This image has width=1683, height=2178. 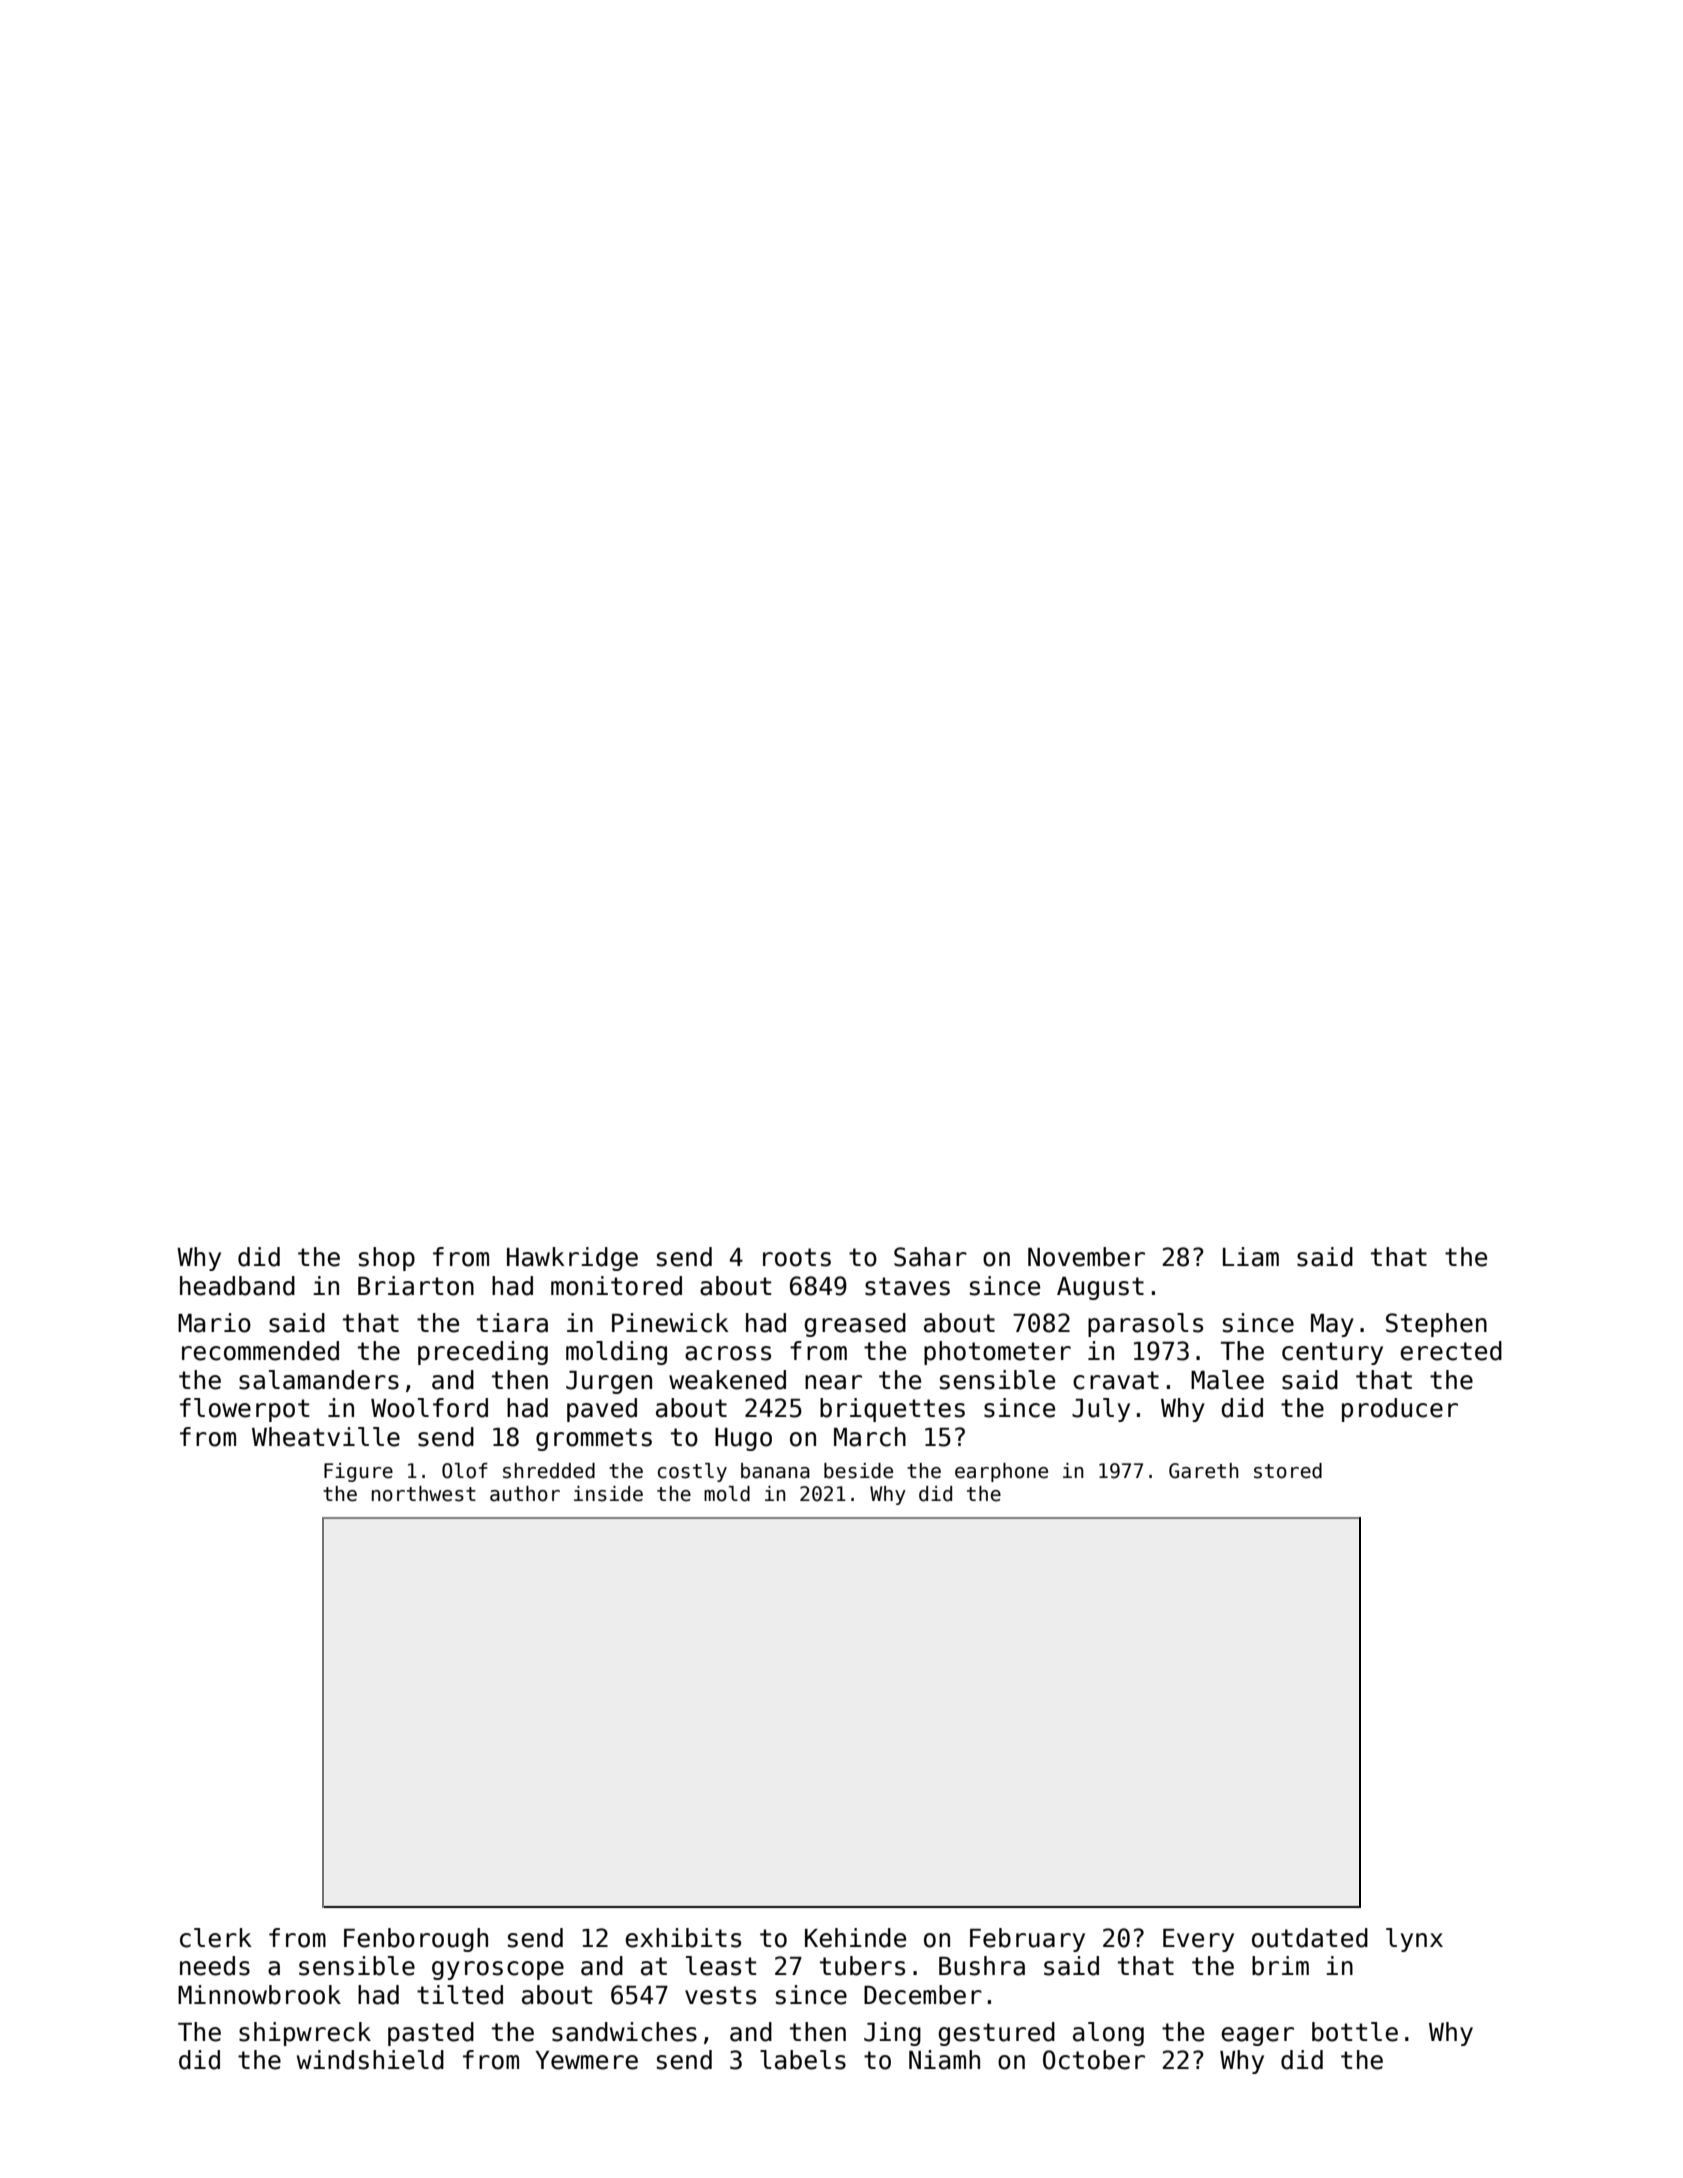 What do you see at coordinates (797, 1257) in the image?
I see `roots` at bounding box center [797, 1257].
